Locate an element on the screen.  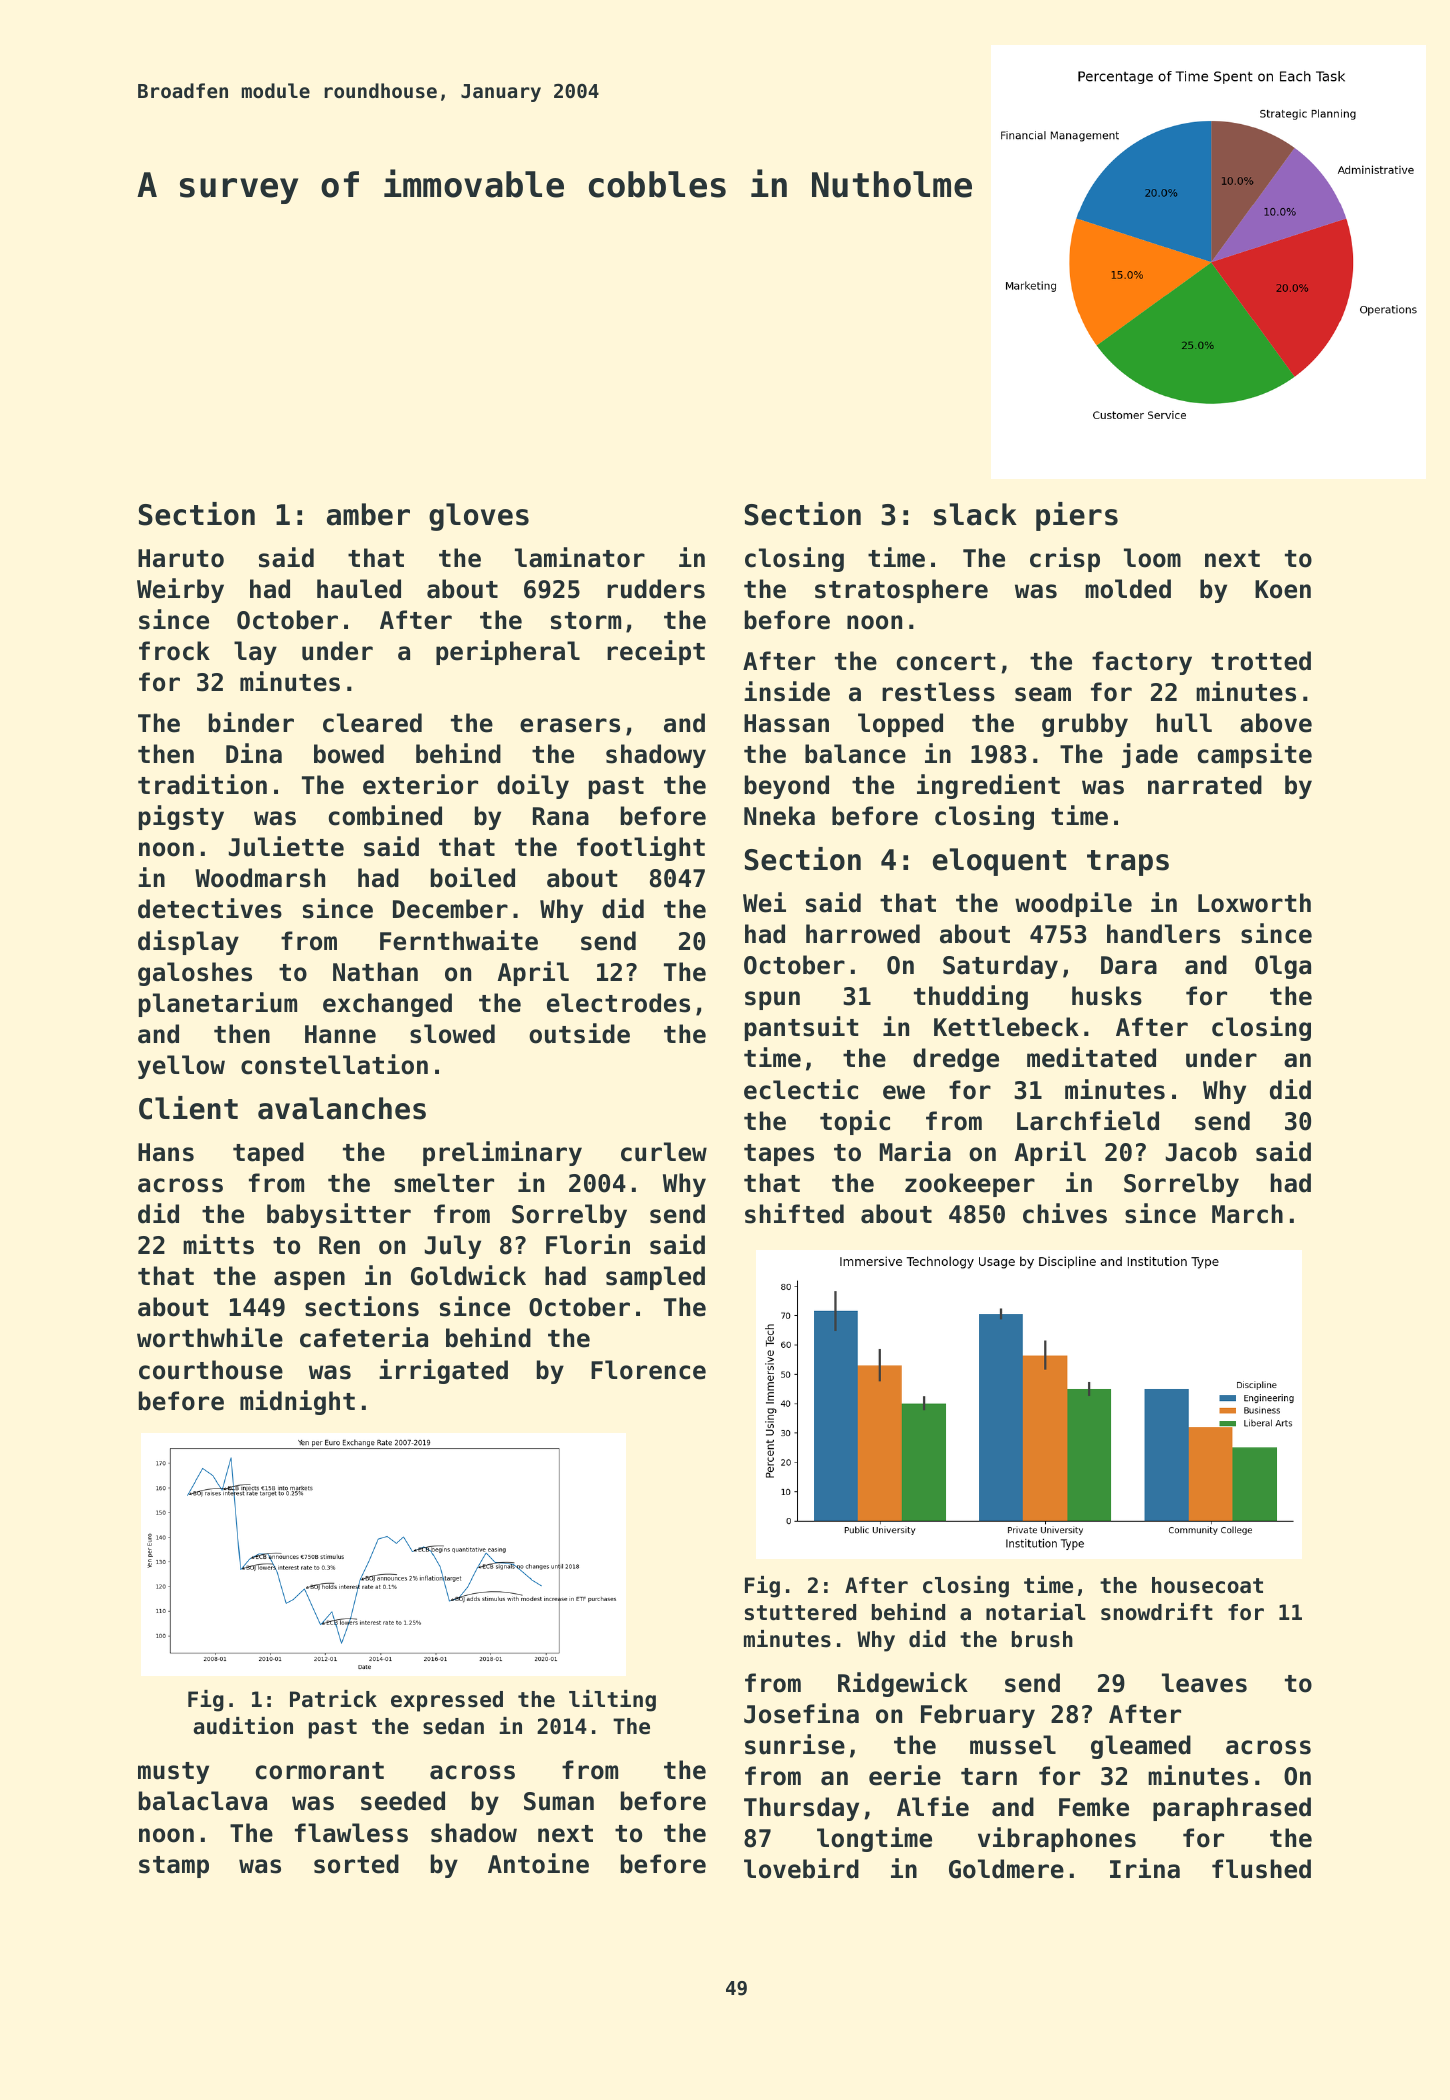
balance is located at coordinates (855, 754).
